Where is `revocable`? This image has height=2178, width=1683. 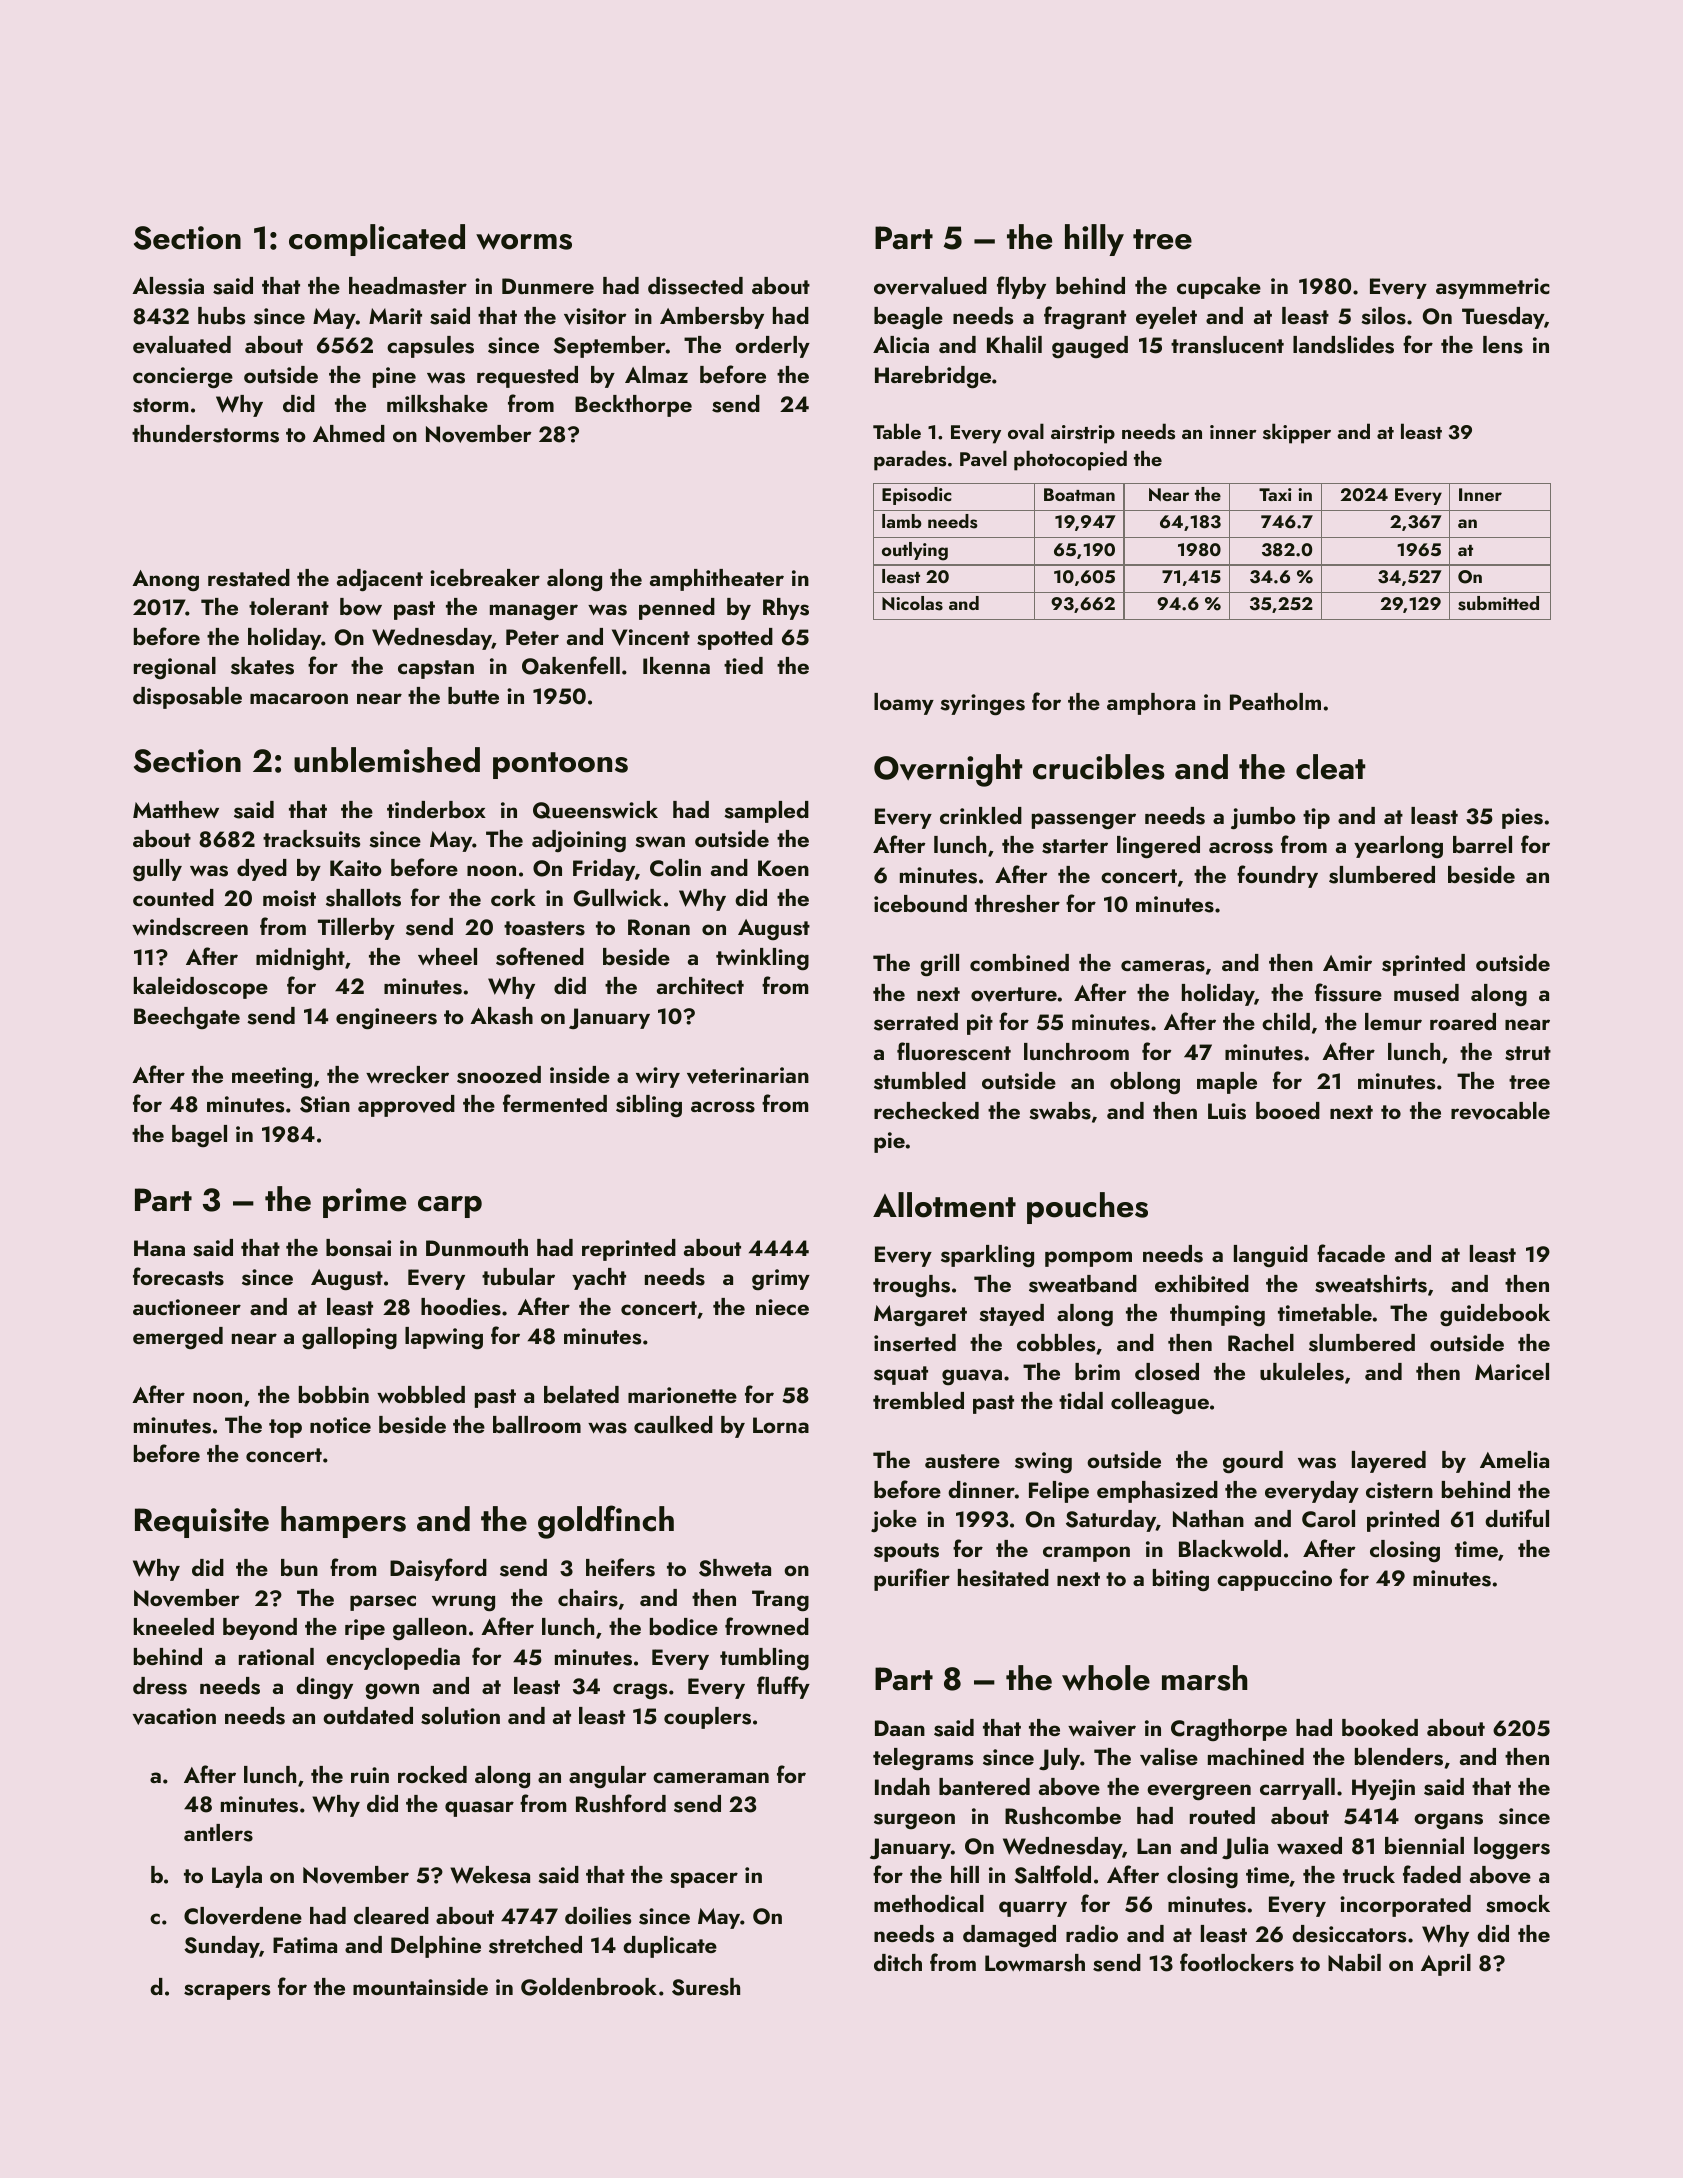 revocable is located at coordinates (1500, 1111).
